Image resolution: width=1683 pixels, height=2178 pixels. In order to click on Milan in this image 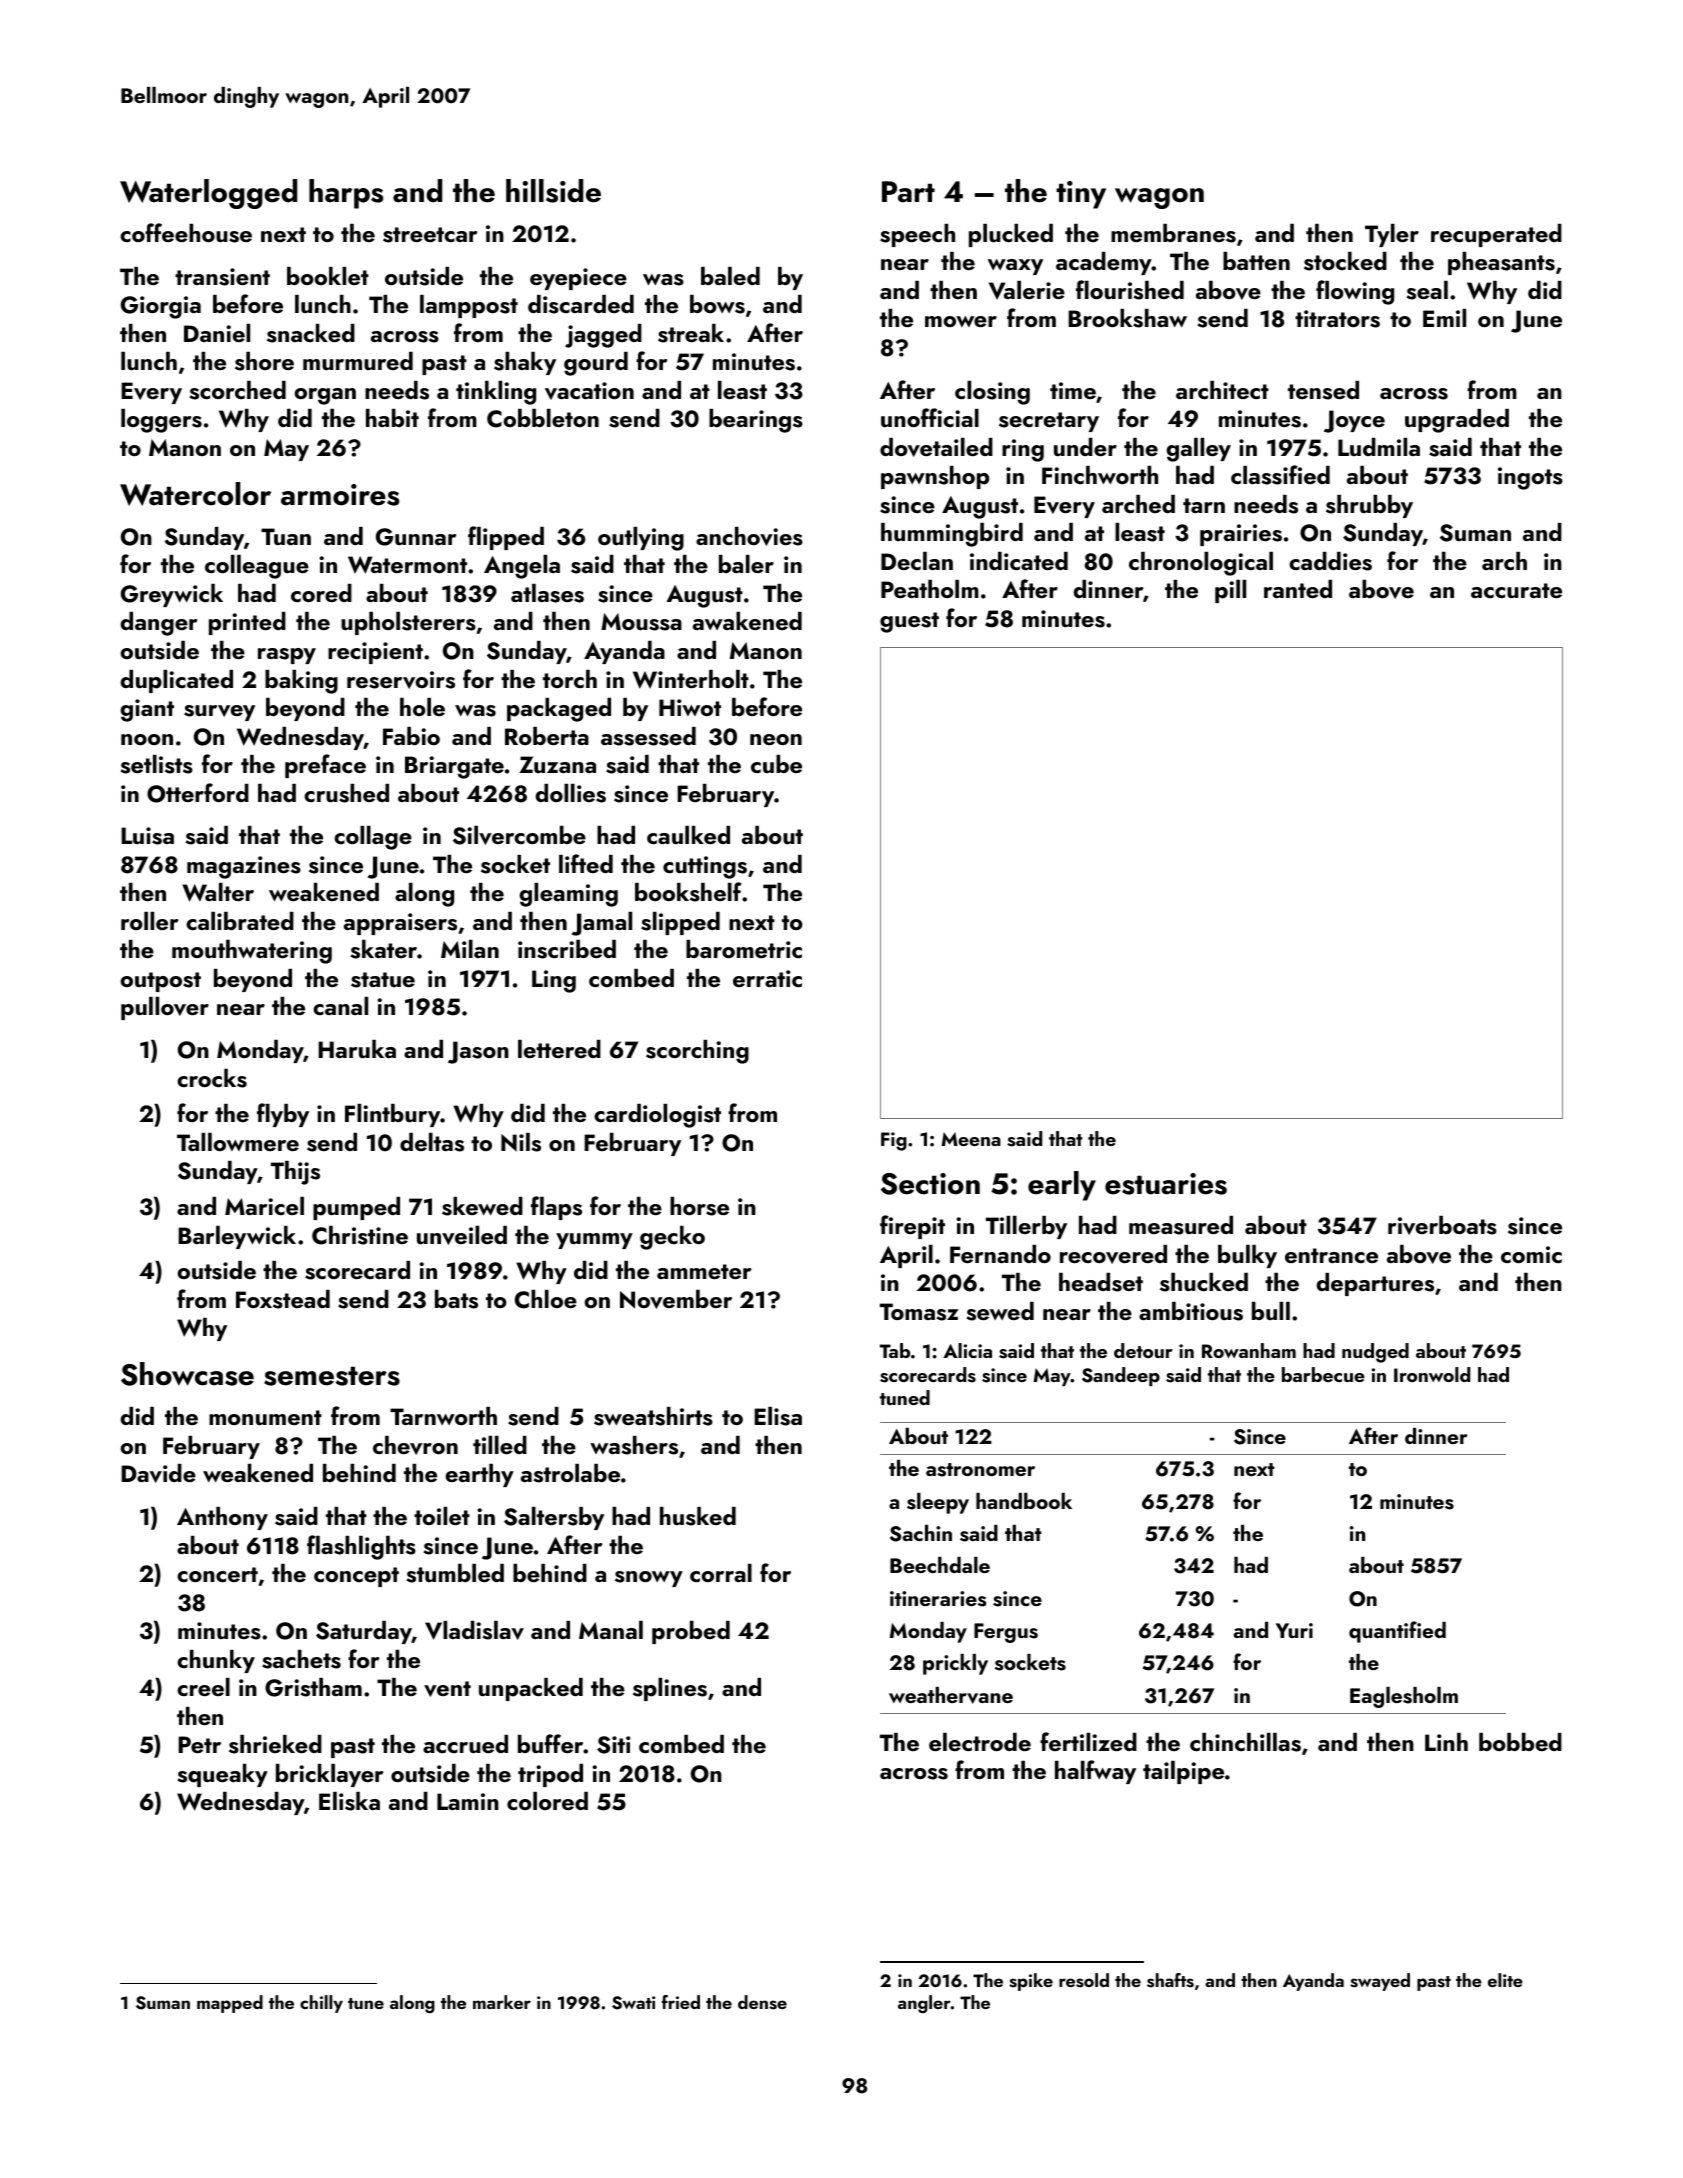, I will do `click(470, 949)`.
